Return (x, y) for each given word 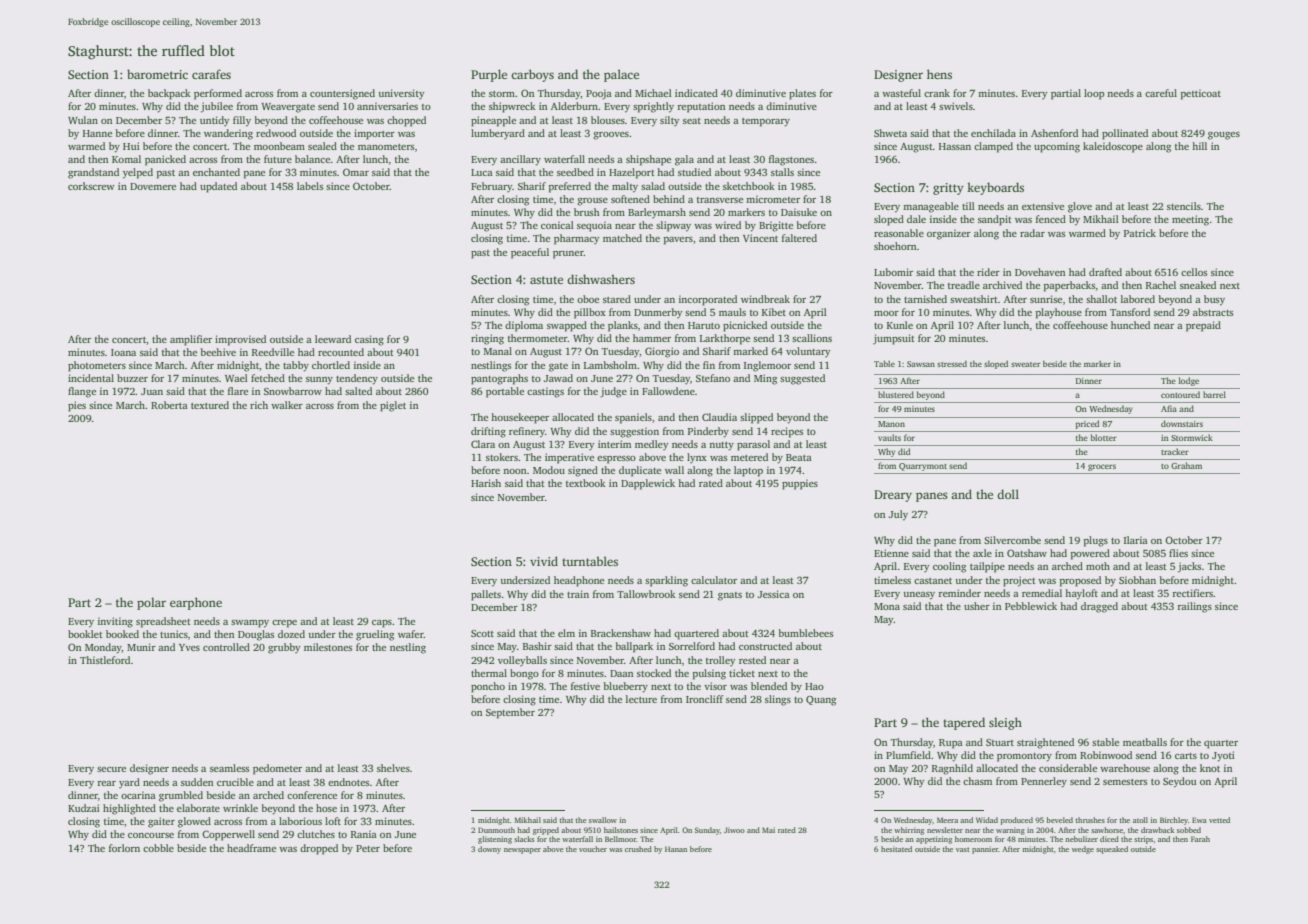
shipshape (648, 160)
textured (210, 405)
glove (1080, 207)
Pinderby (708, 432)
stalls (782, 172)
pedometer (277, 769)
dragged (1099, 607)
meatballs (1145, 742)
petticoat (1201, 94)
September (510, 713)
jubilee (217, 107)
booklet (85, 634)
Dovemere (153, 186)
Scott (482, 633)
